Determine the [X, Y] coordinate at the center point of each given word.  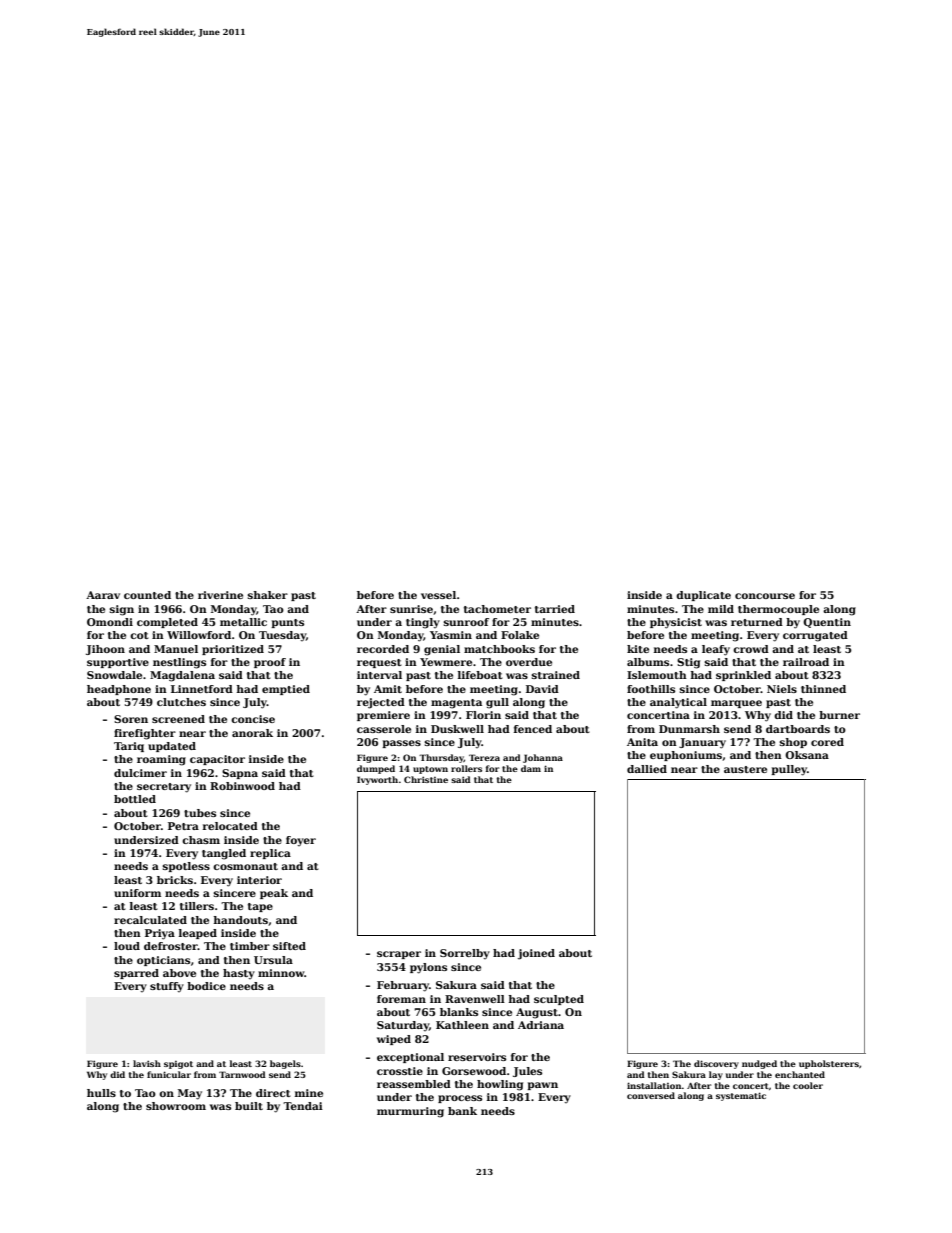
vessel [438, 595]
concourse [765, 596]
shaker [268, 595]
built [249, 1106]
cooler [808, 1085]
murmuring [410, 1112]
